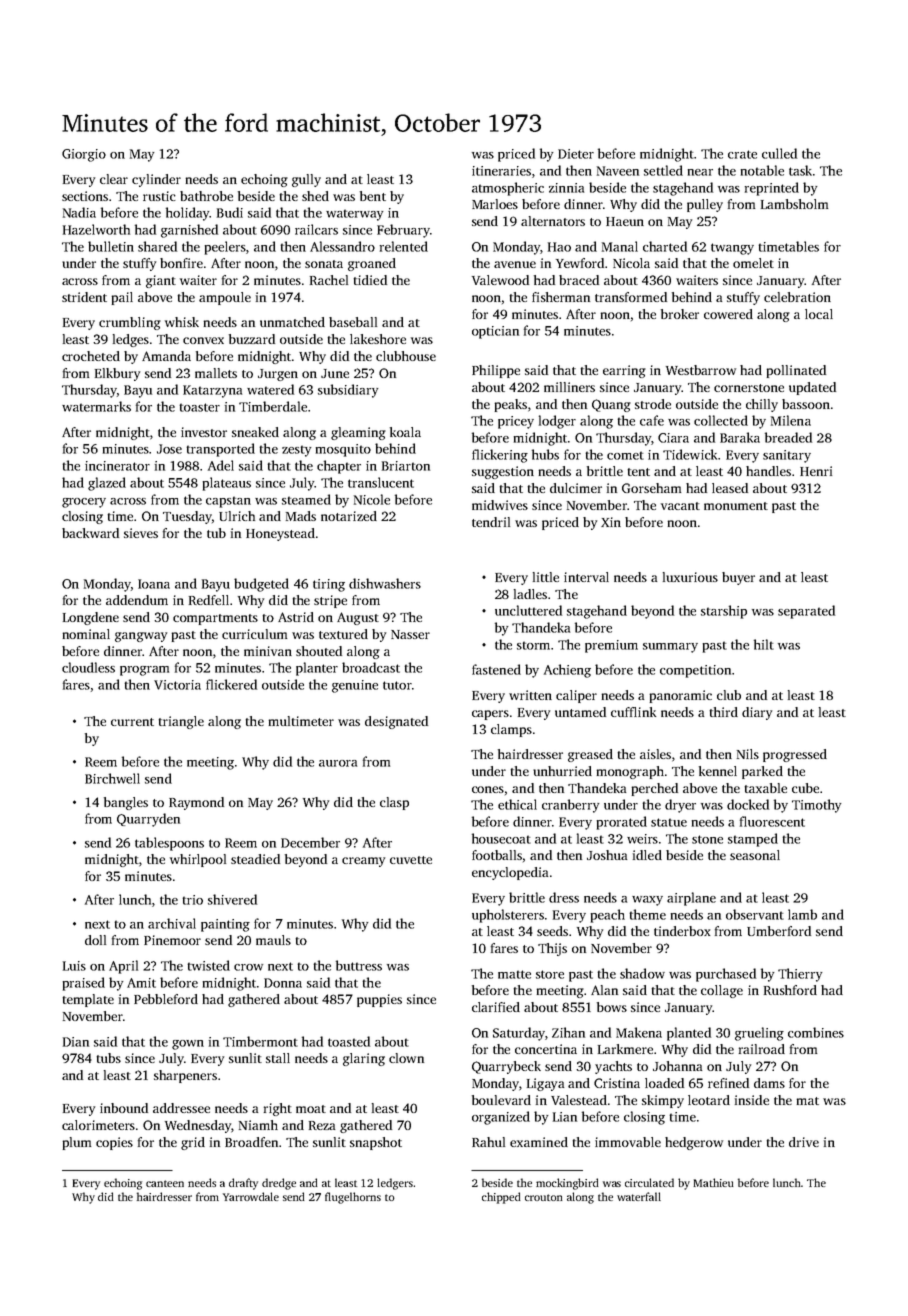 The height and width of the screenshot is (1316, 908). Describe the element at coordinates (77, 1143) in the screenshot. I see `plum` at that location.
